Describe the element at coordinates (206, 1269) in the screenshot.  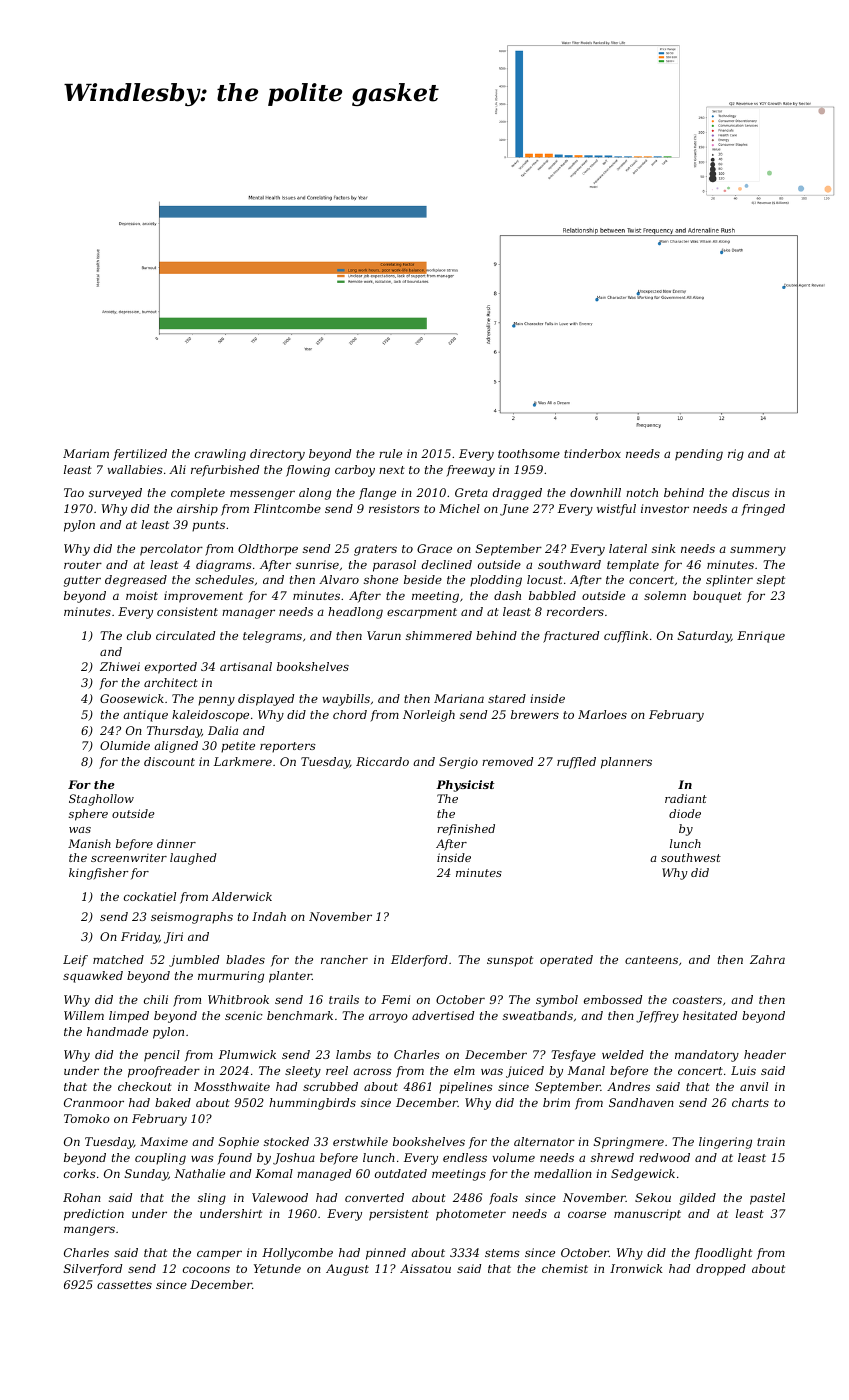
I see `cocoons` at that location.
